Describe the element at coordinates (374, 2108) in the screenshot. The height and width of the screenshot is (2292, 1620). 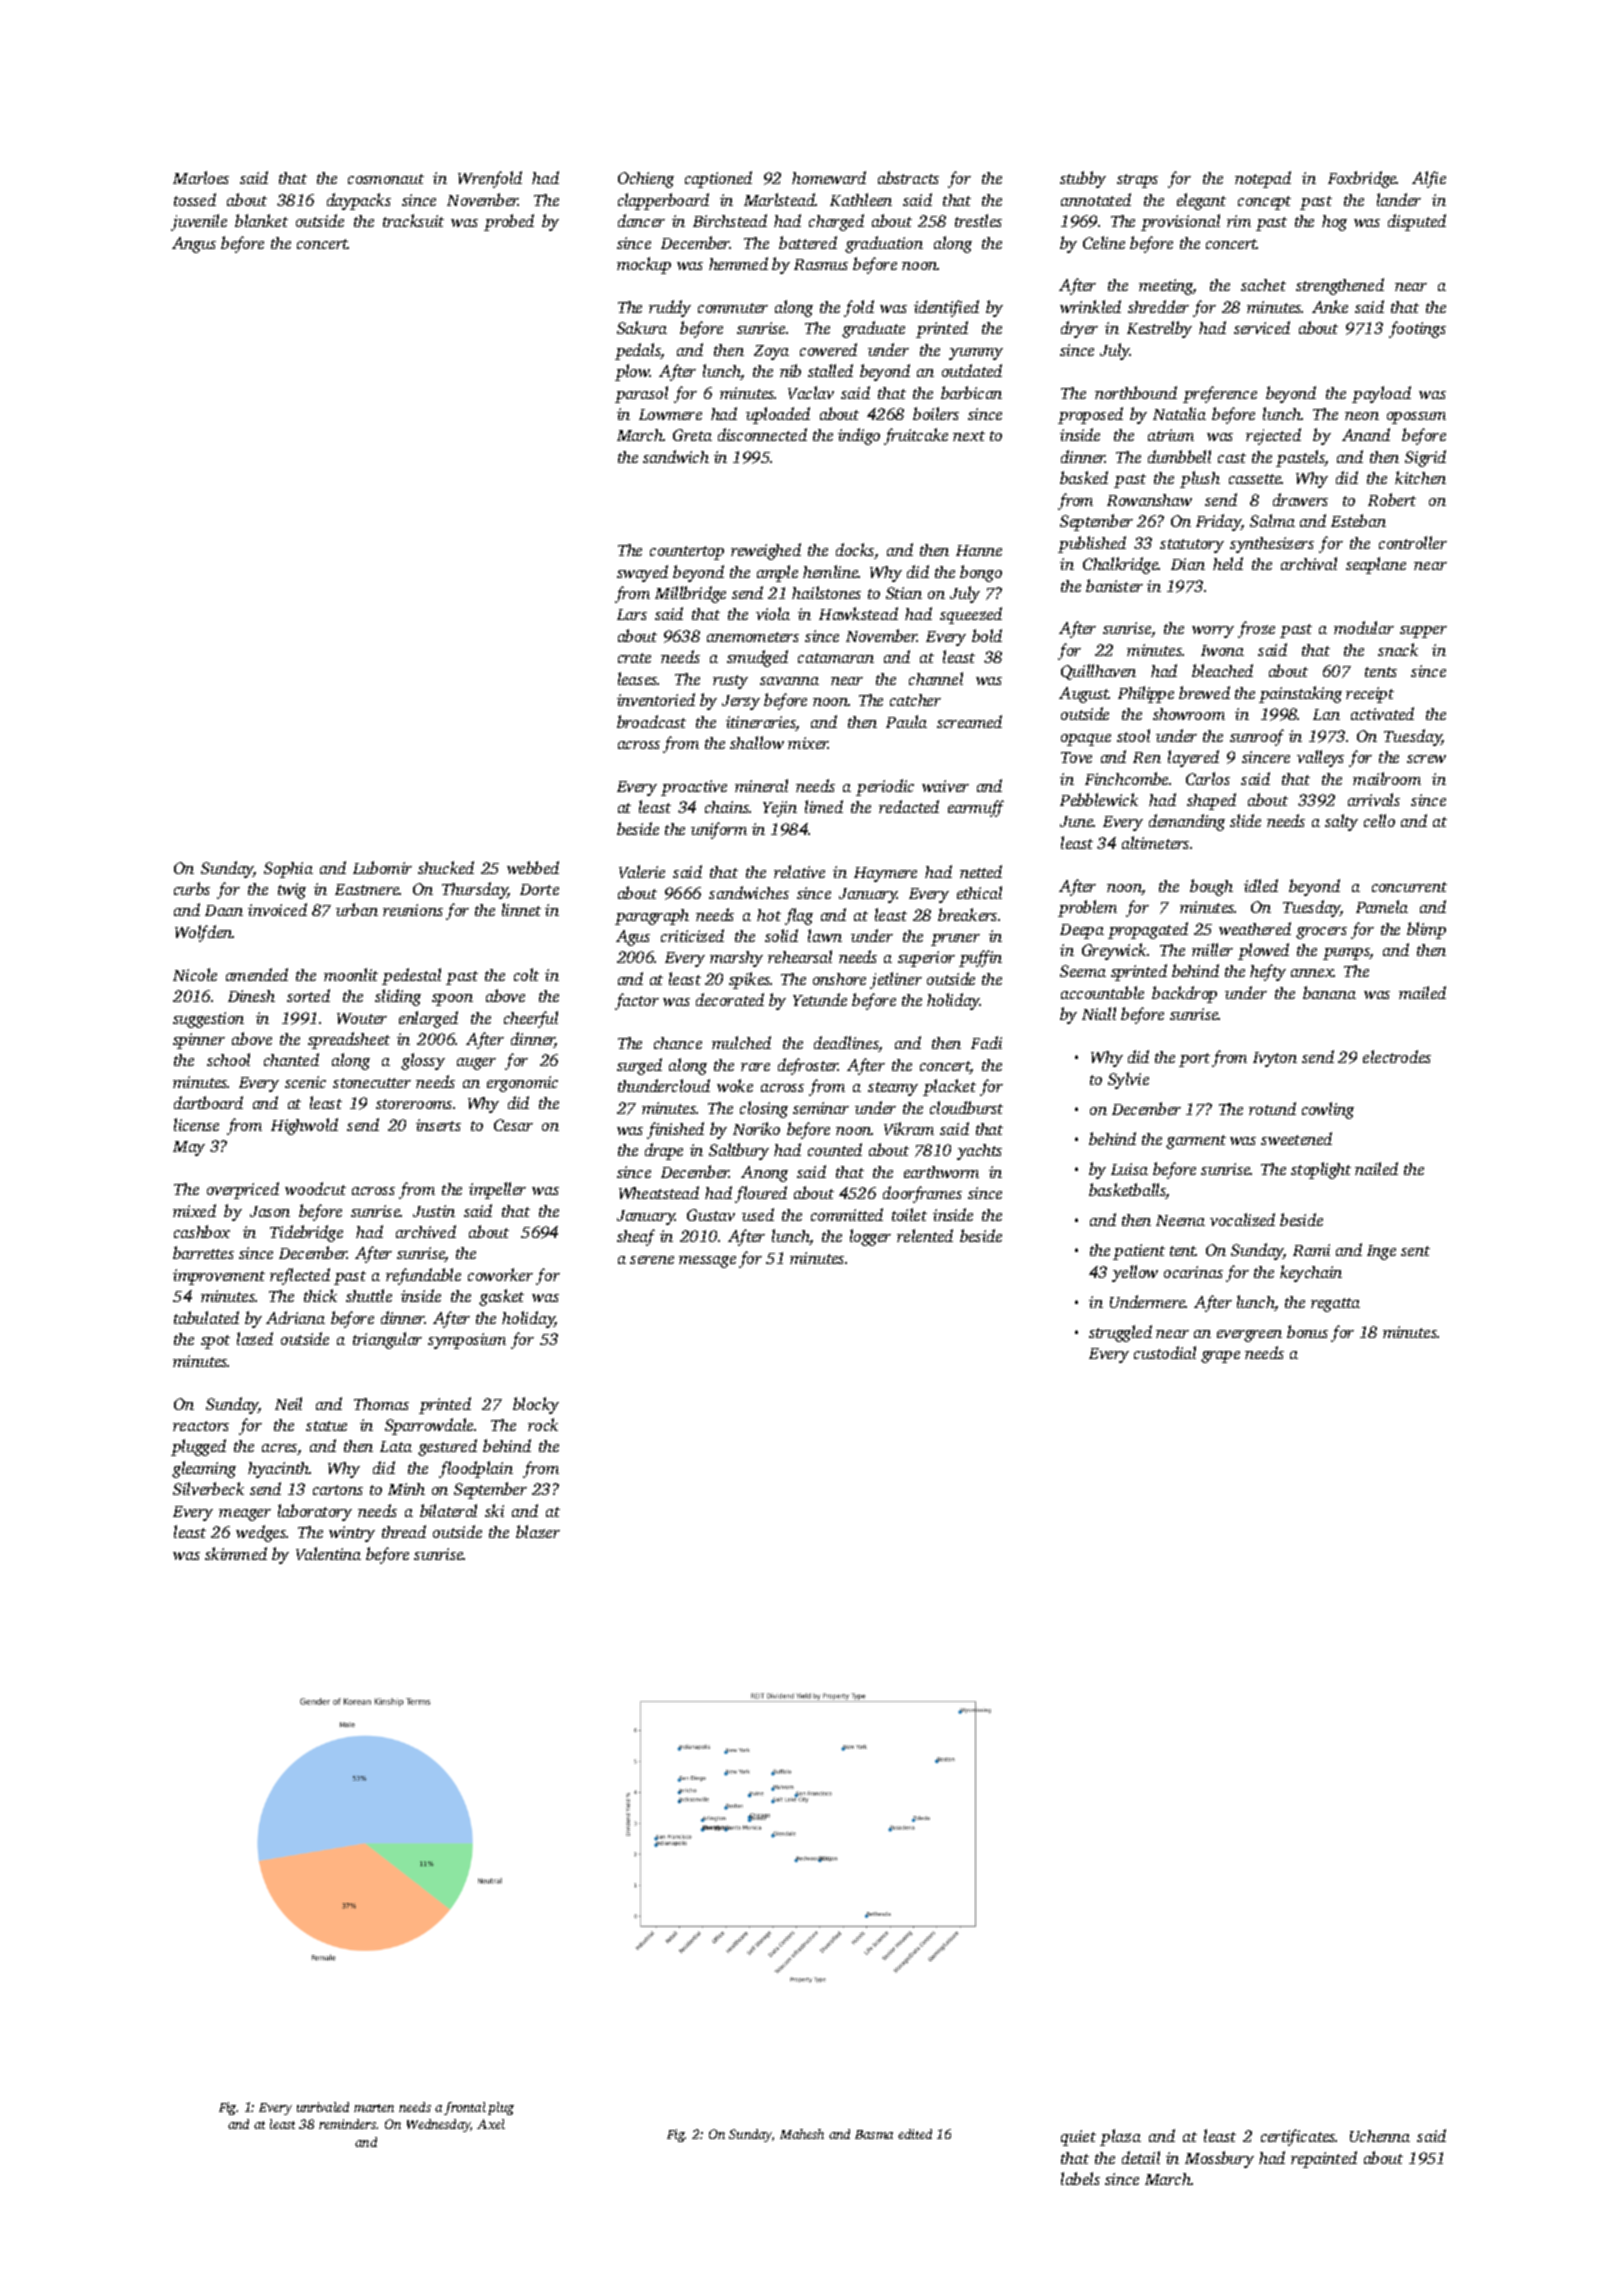
I see `marten` at that location.
